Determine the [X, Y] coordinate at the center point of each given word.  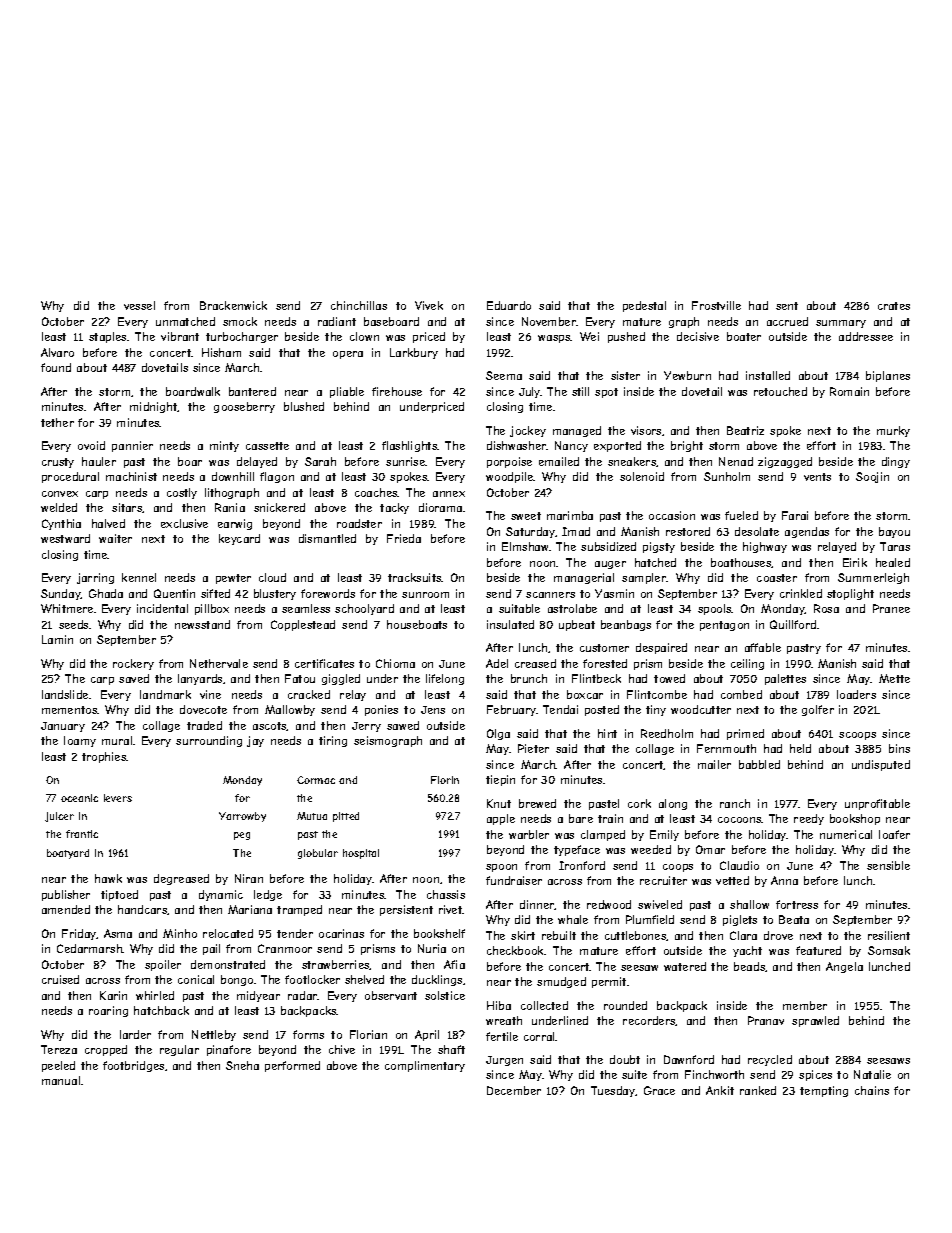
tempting [824, 1091]
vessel [139, 305]
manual [61, 1080]
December [514, 1090]
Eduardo [509, 305]
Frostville [716, 305]
